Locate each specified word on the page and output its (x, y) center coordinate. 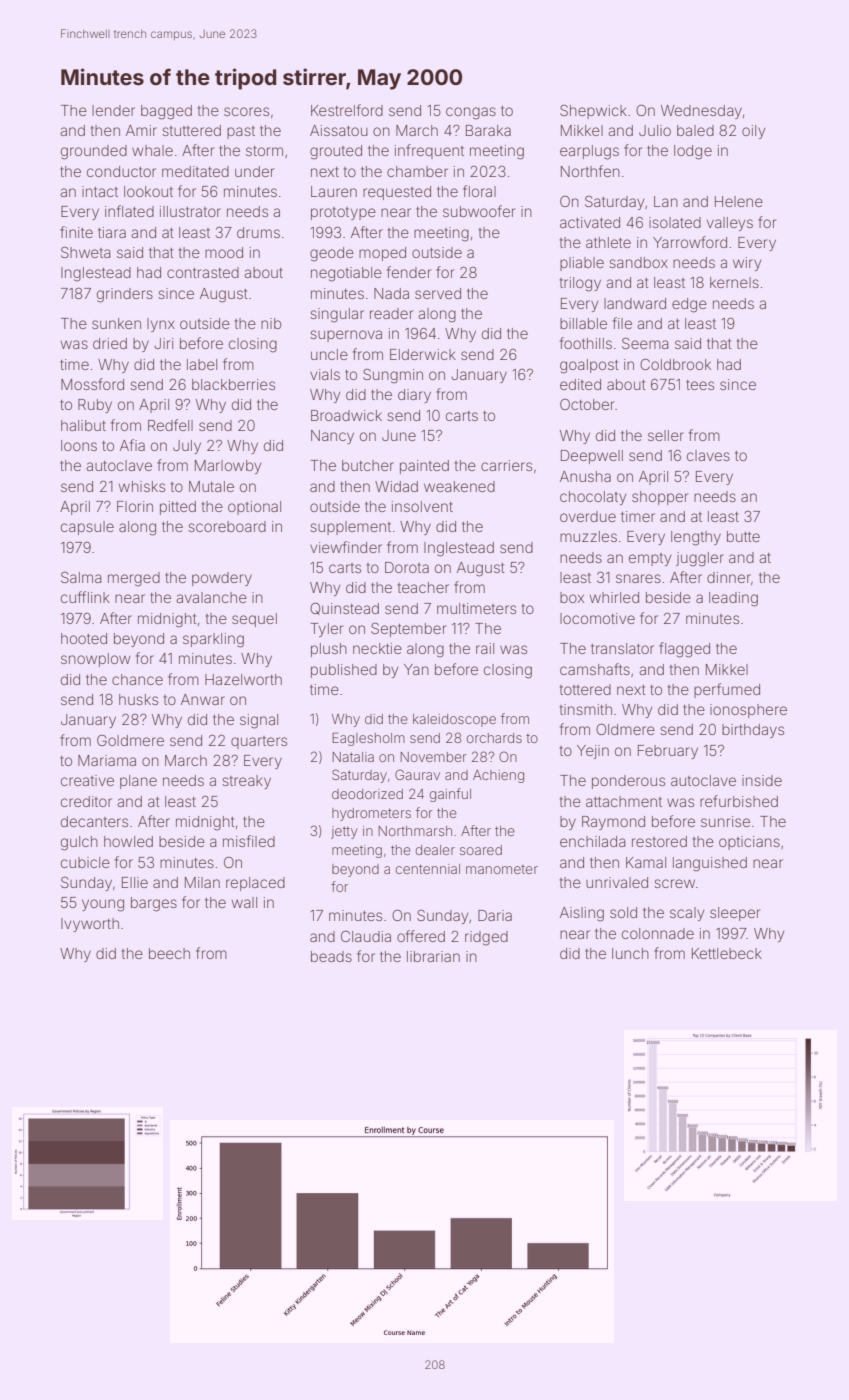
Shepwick (593, 112)
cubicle (85, 862)
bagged (166, 112)
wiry (747, 264)
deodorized (367, 794)
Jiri (163, 343)
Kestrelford (347, 110)
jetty (344, 832)
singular (337, 315)
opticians (749, 843)
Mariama (107, 760)
